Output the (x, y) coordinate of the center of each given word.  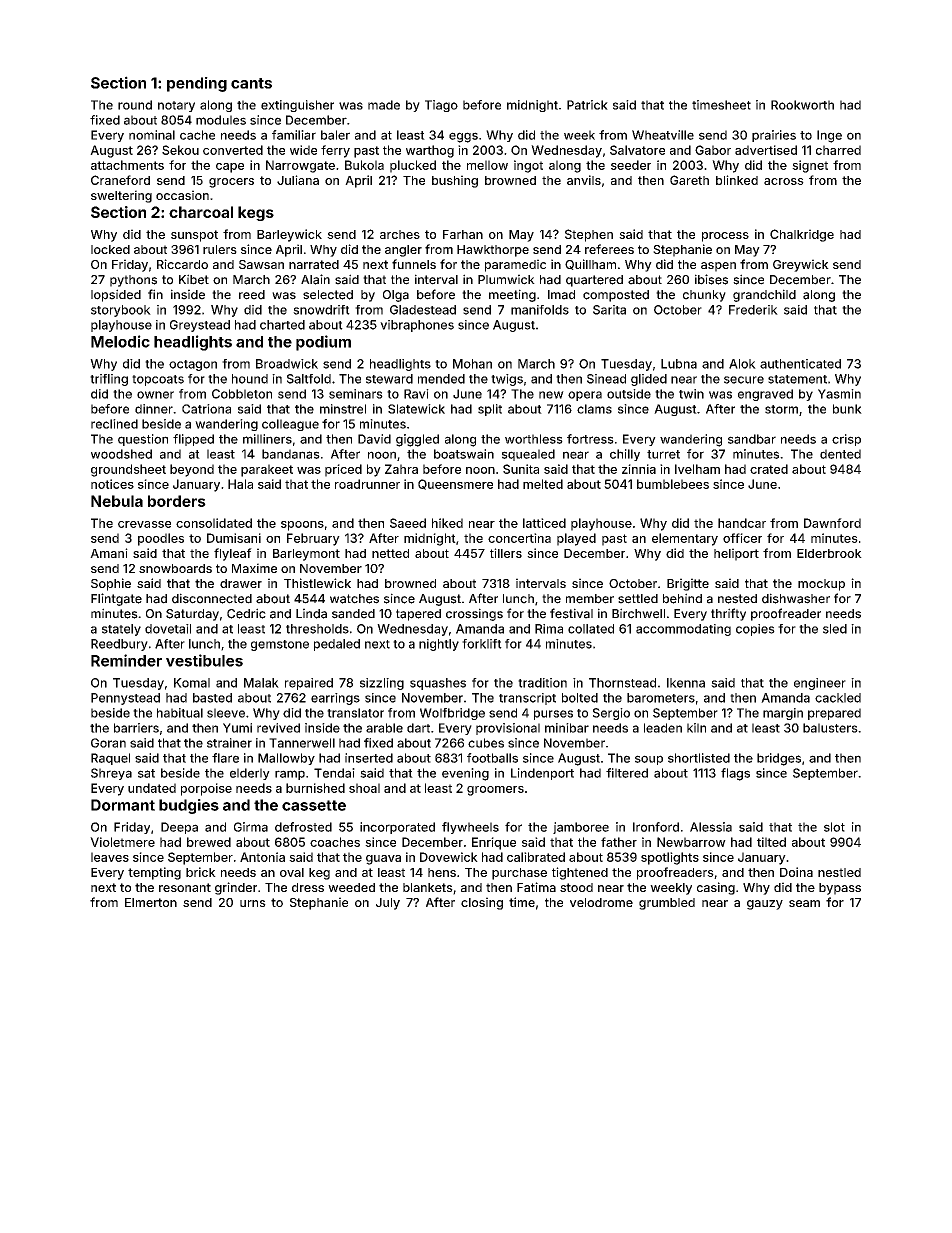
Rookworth (802, 105)
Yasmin (839, 394)
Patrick (587, 105)
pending (197, 84)
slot (834, 827)
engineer (820, 684)
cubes (486, 743)
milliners (267, 439)
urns (253, 903)
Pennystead (125, 699)
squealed (528, 455)
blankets (428, 887)
